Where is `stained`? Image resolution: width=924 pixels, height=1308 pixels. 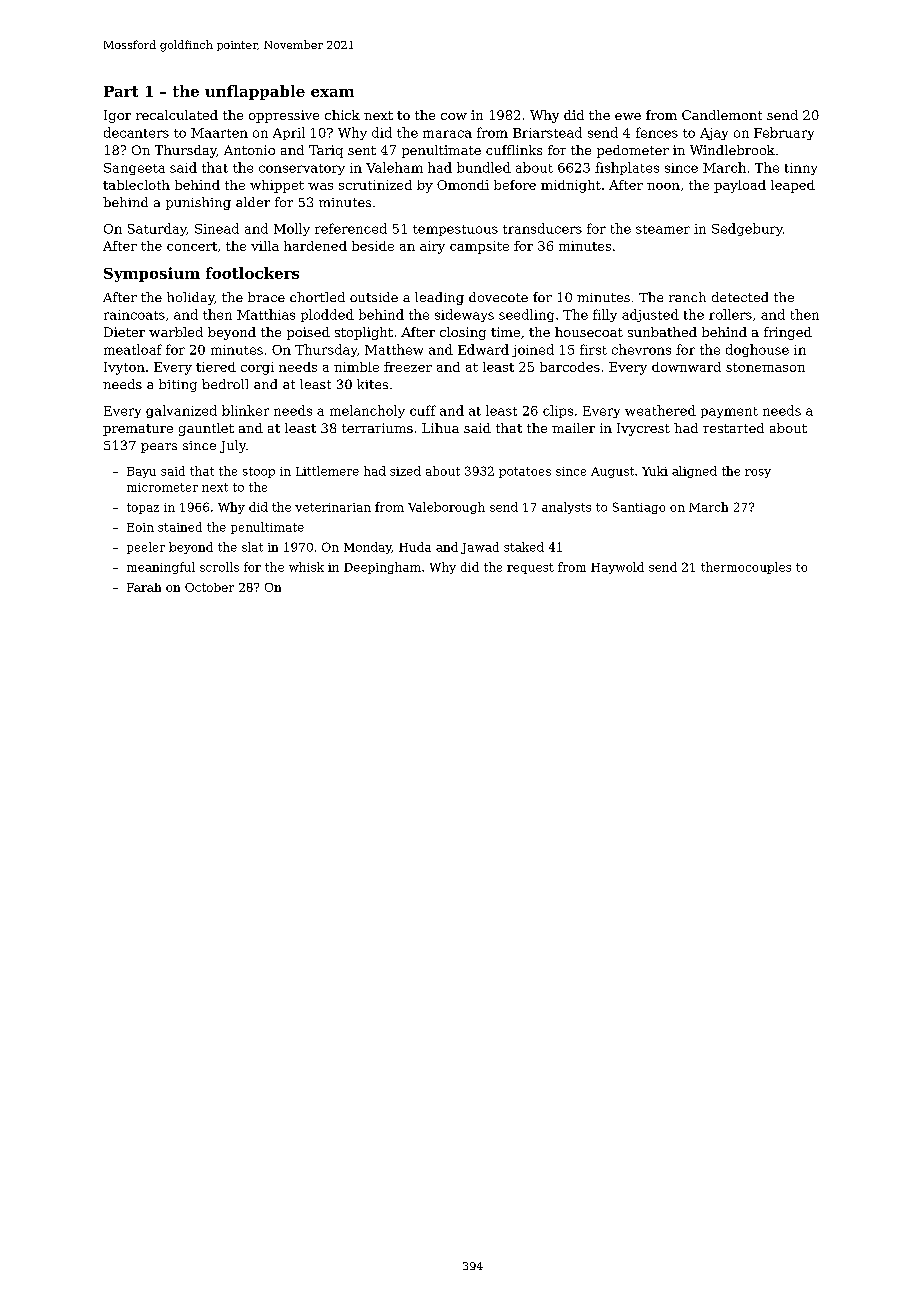
stained is located at coordinates (180, 527).
